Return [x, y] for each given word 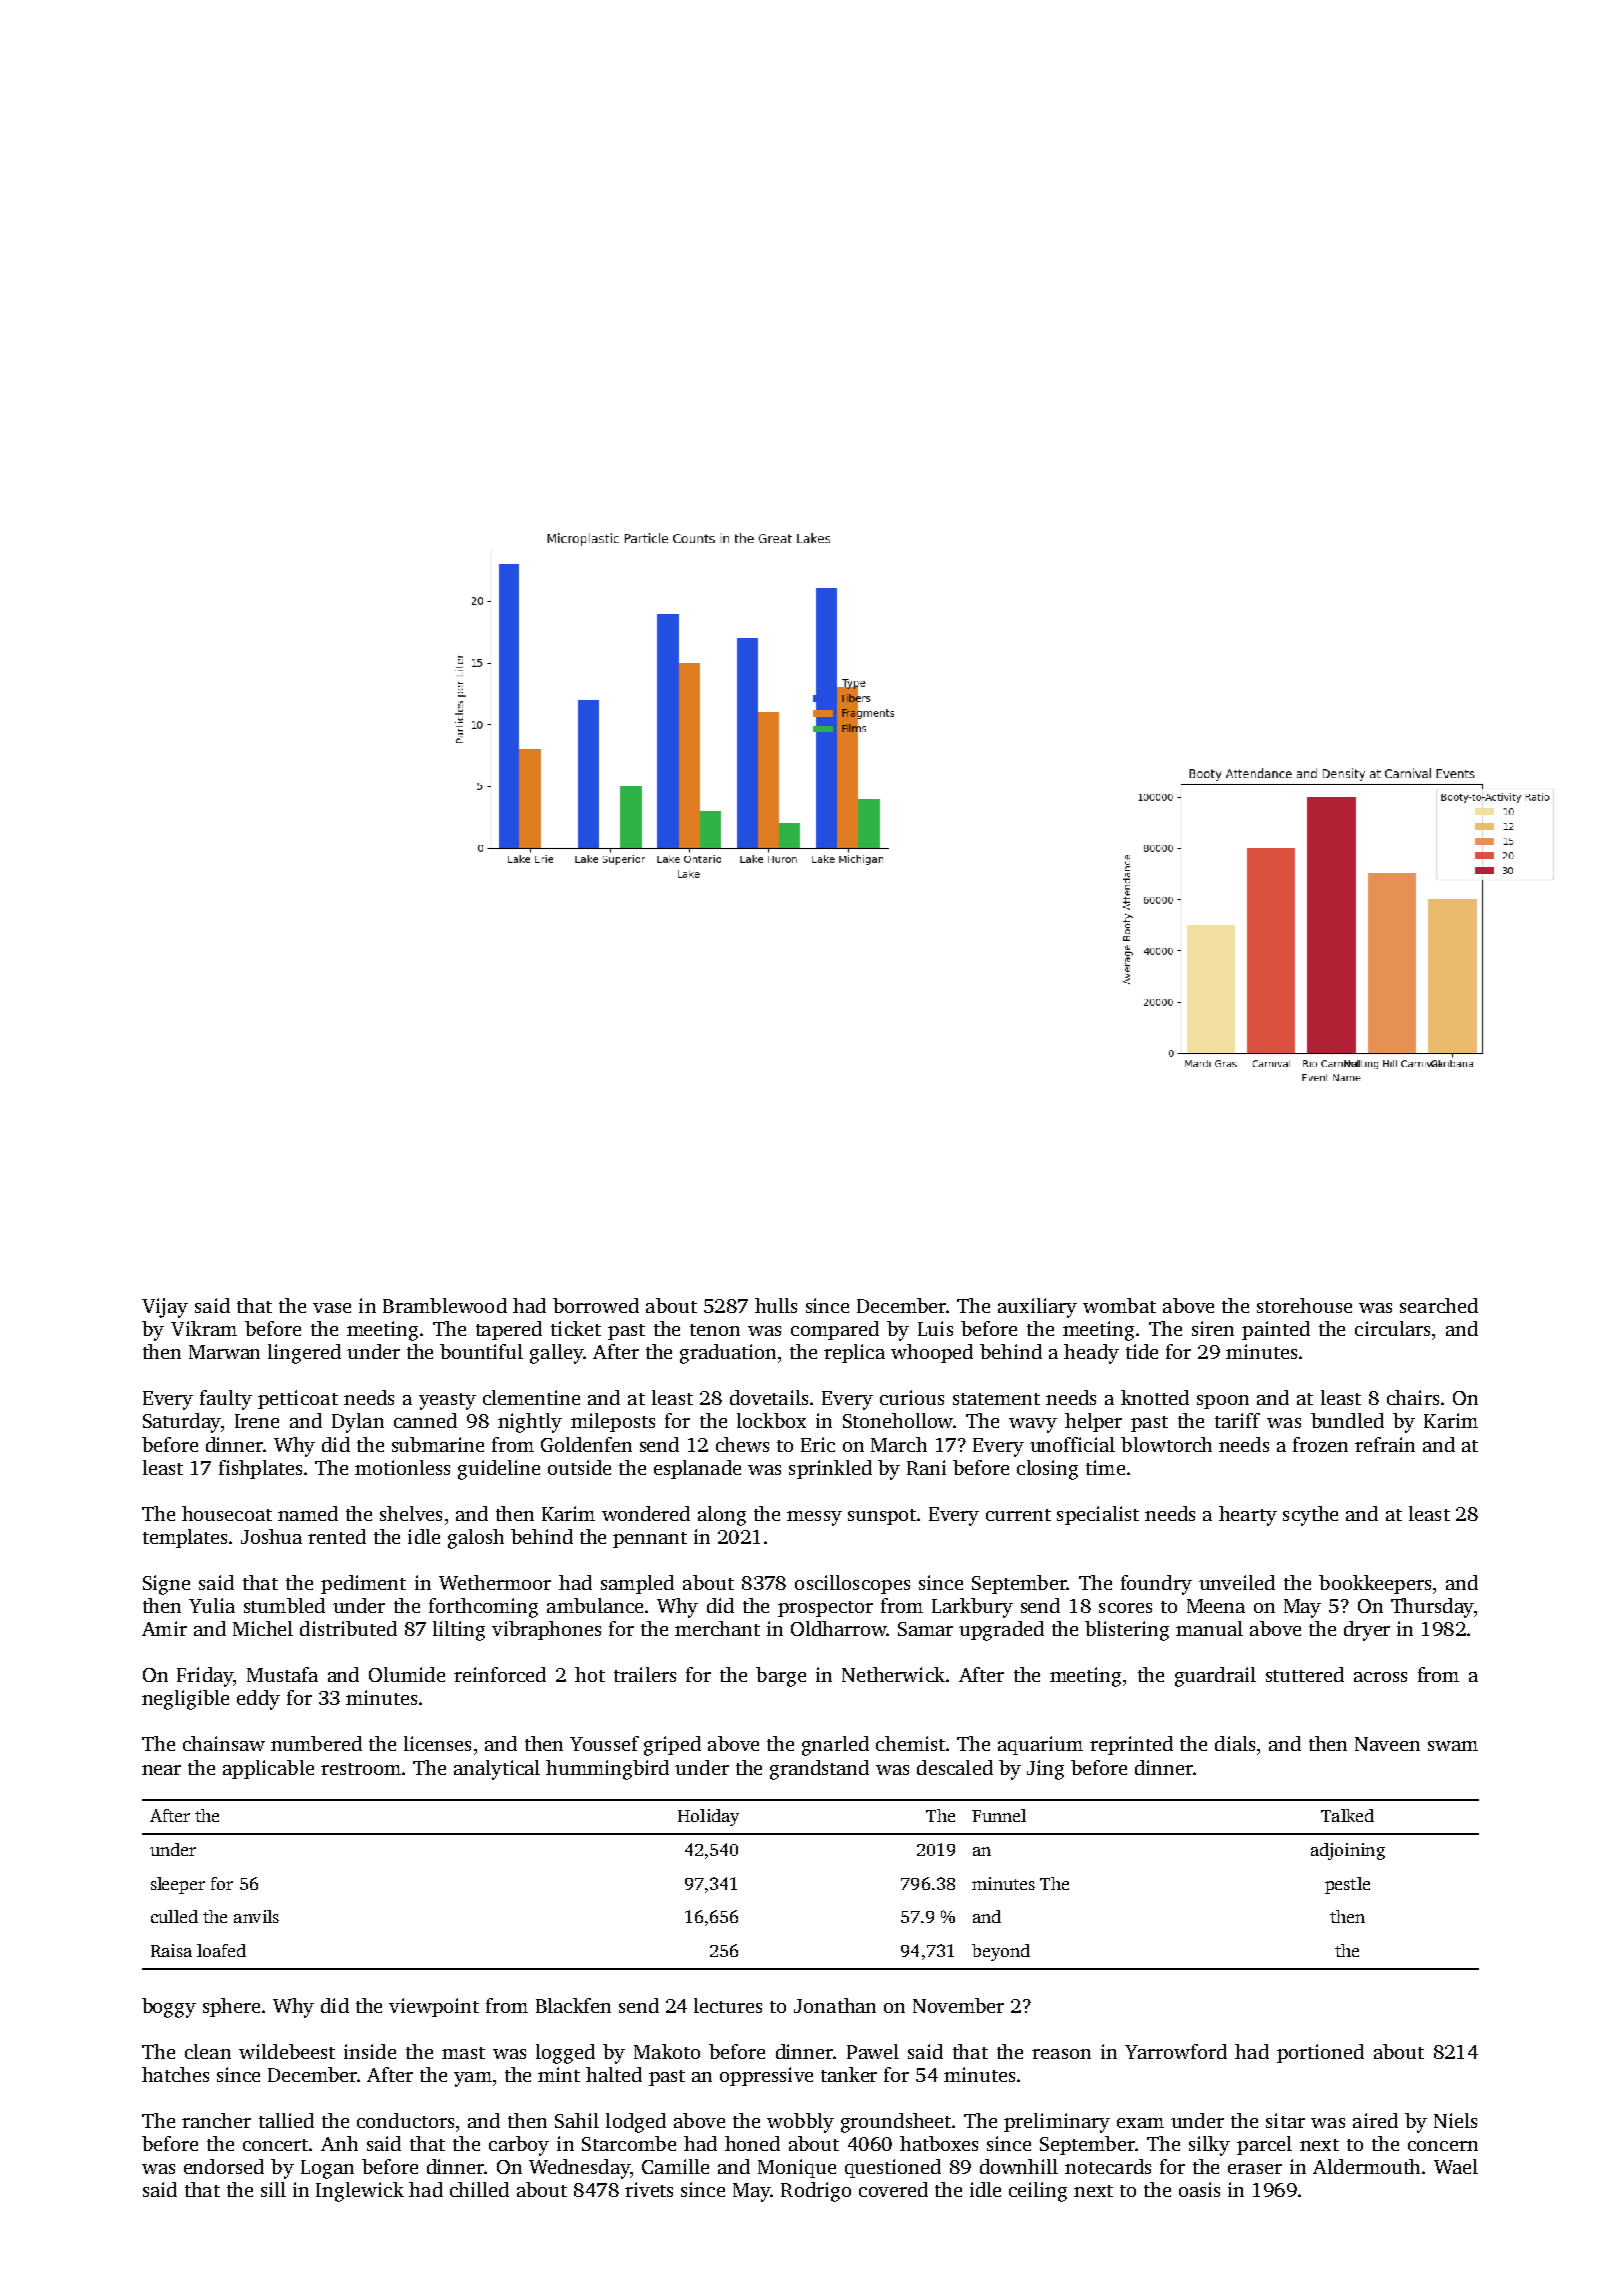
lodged [636, 2123]
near [161, 1770]
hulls [776, 1305]
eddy [258, 1700]
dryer [1367, 1631]
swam [1453, 1746]
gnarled [835, 1746]
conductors [405, 2120]
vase [332, 1308]
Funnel [999, 1815]
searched [1439, 1305]
